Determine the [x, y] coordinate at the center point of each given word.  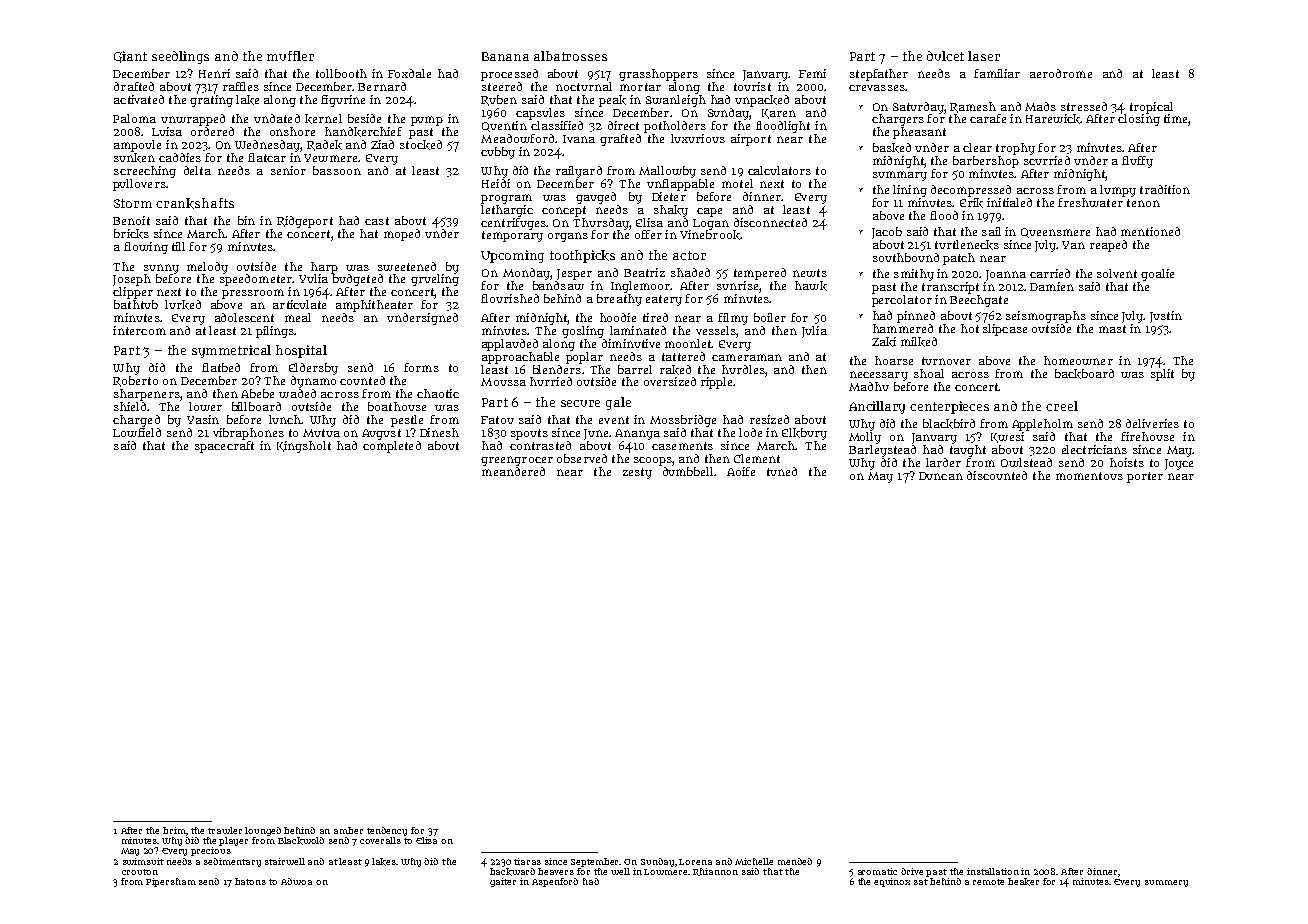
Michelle [754, 861]
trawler [225, 830]
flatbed [221, 367]
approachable [520, 358]
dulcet [945, 56]
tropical [1151, 108]
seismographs [1046, 317]
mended [795, 861]
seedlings [180, 57]
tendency [387, 831]
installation [993, 871]
